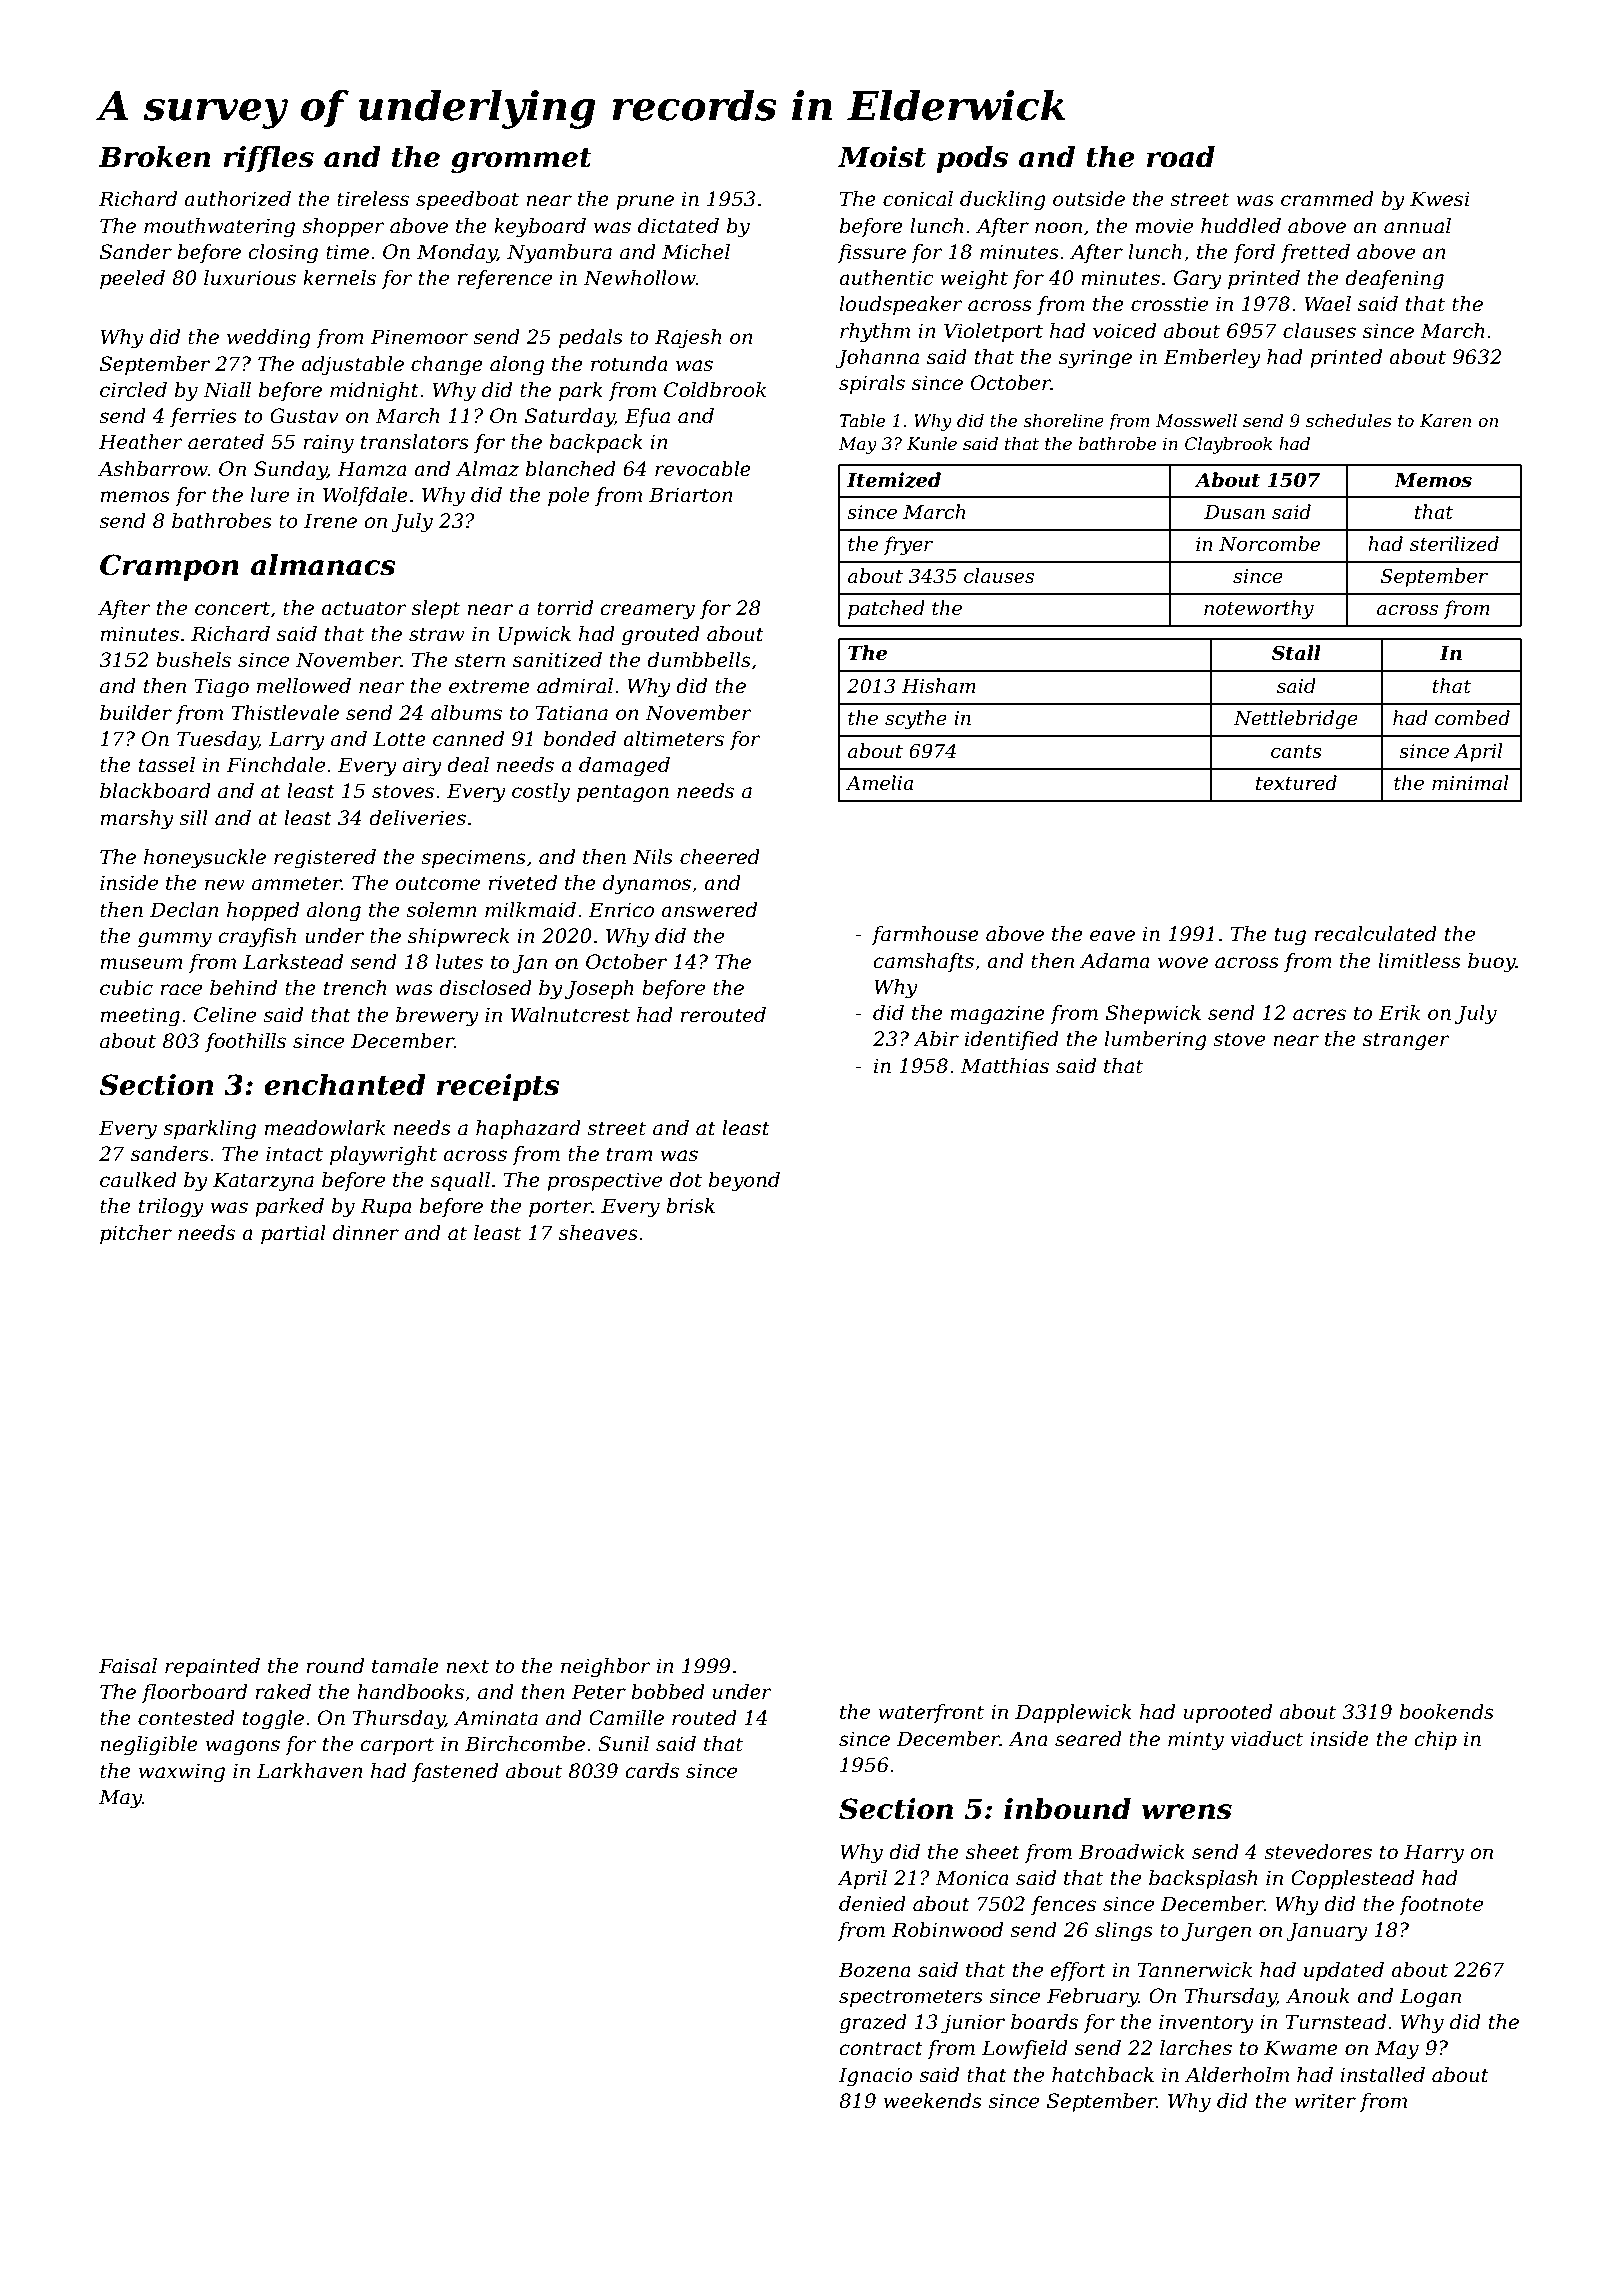 Image resolution: width=1620 pixels, height=2292 pixels. I want to click on pods, so click(972, 159).
